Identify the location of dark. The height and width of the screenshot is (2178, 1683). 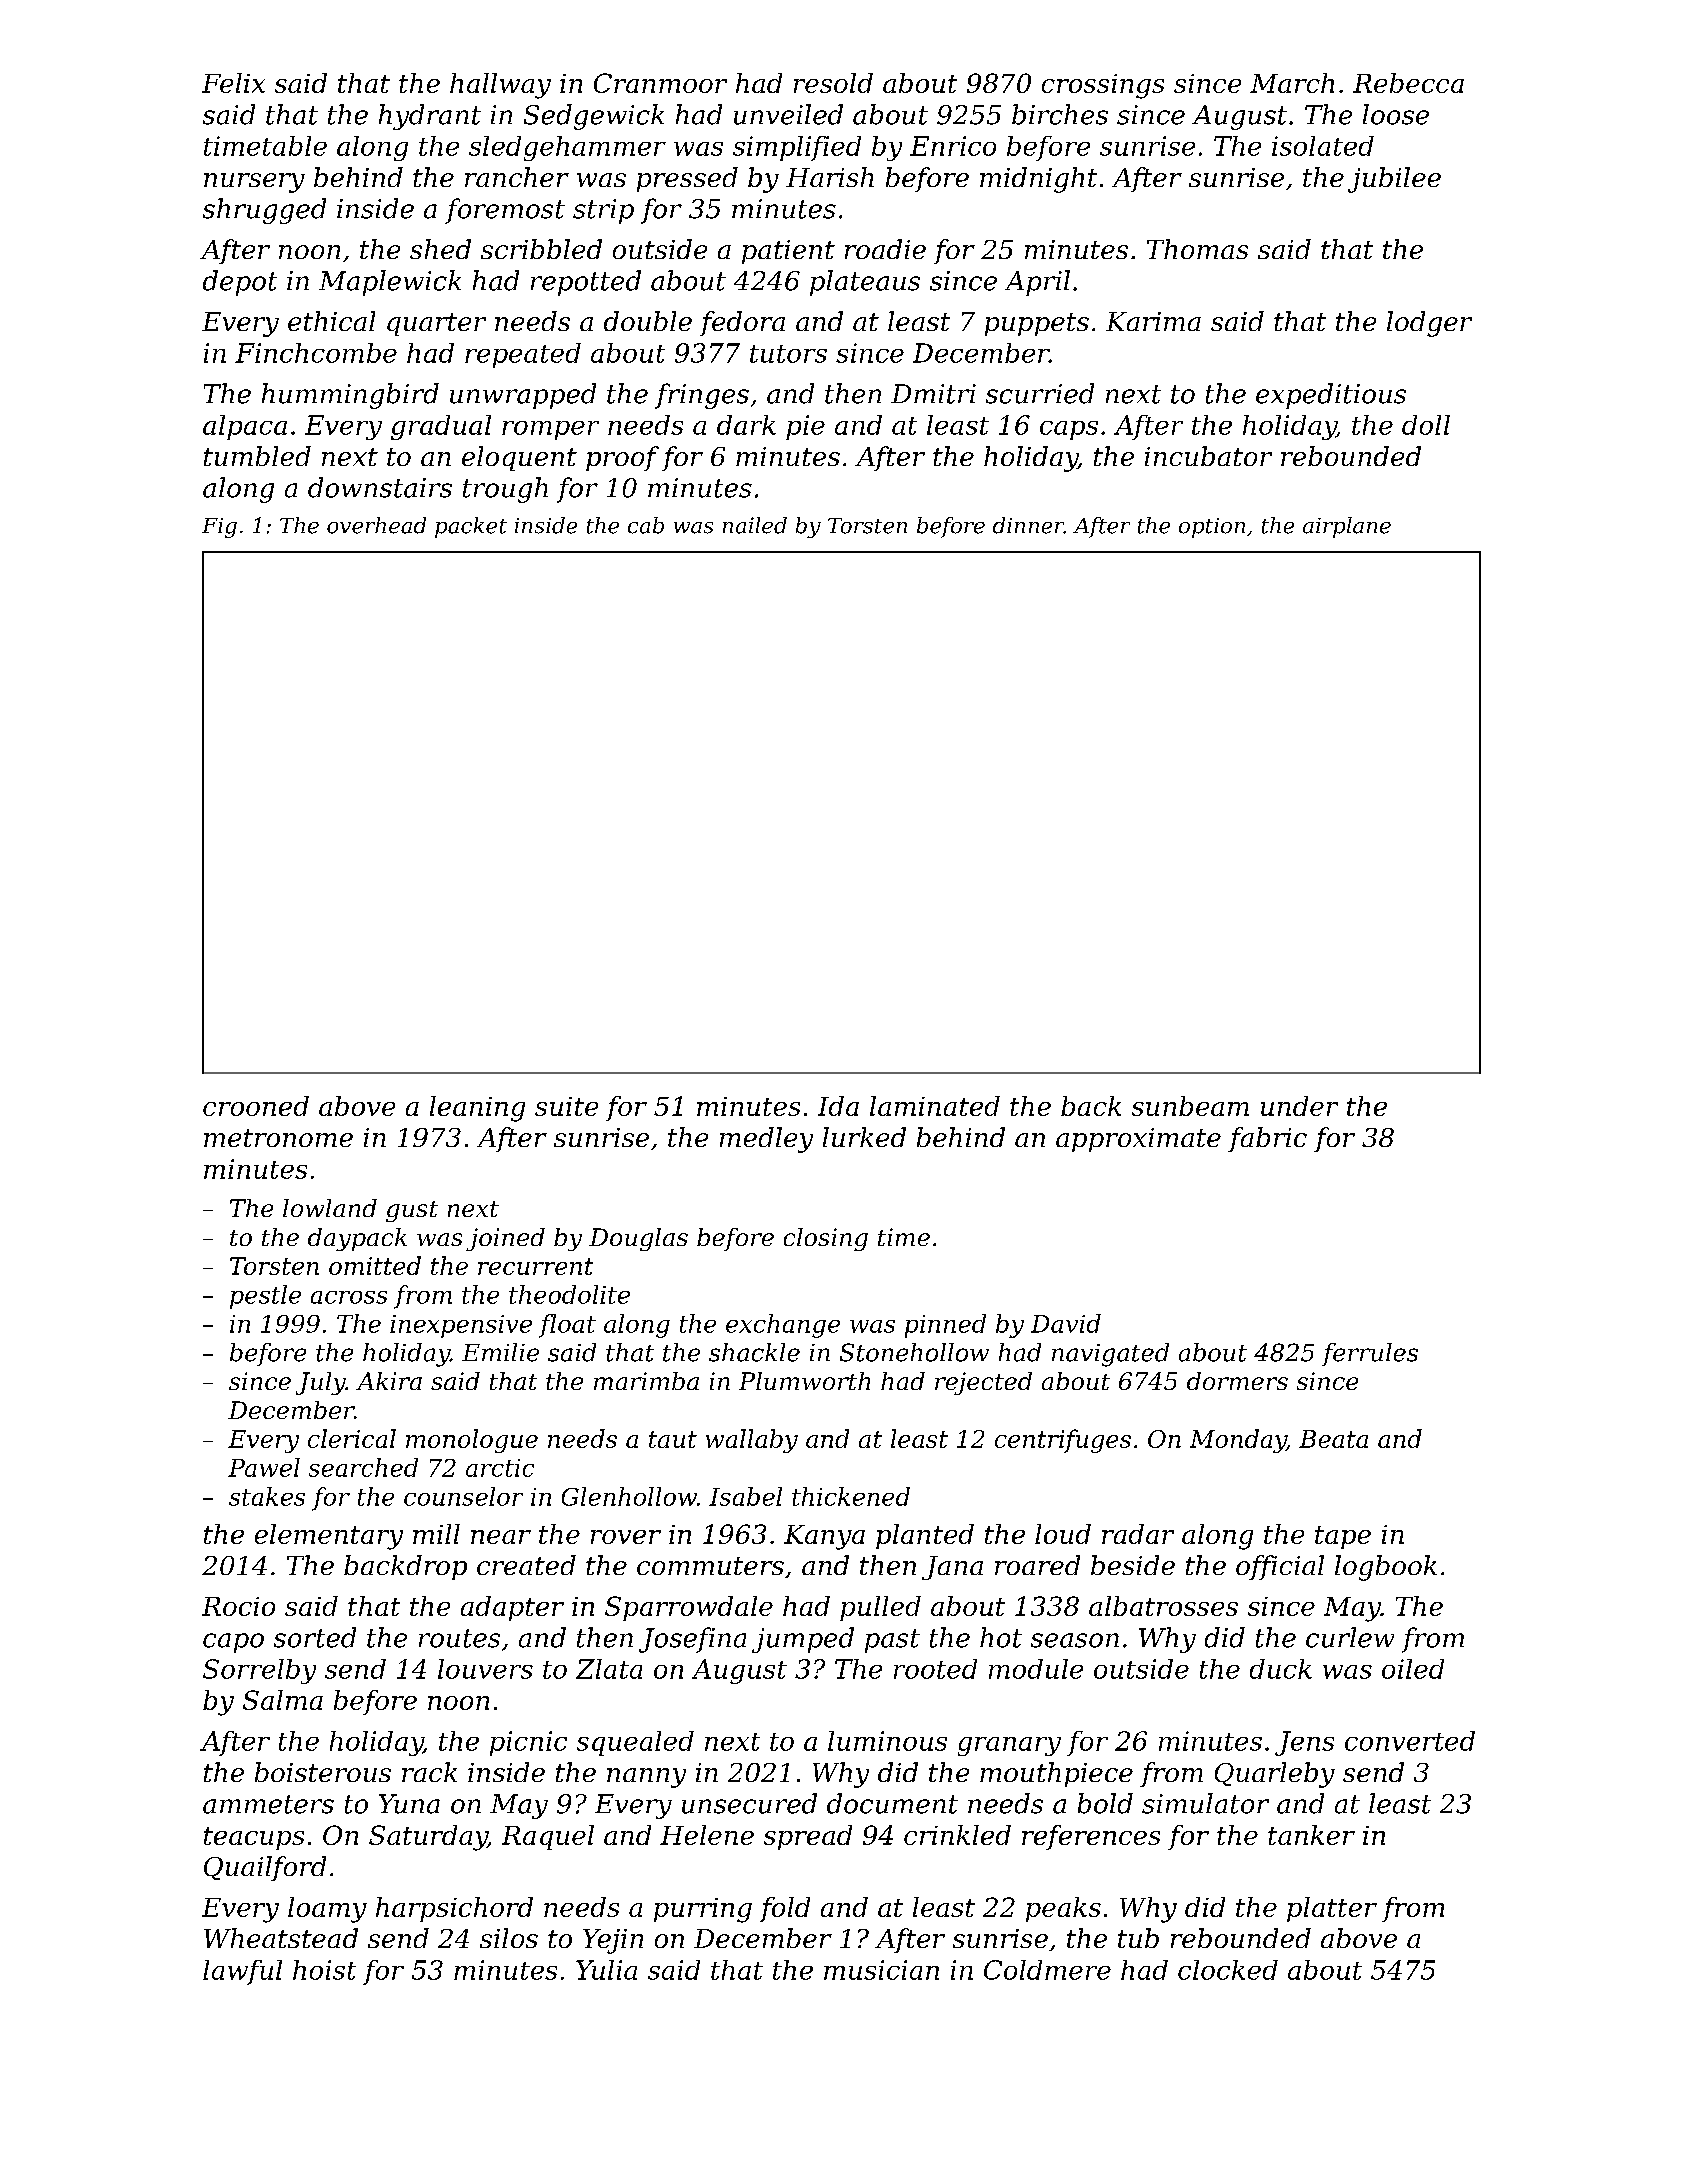
(746, 425).
